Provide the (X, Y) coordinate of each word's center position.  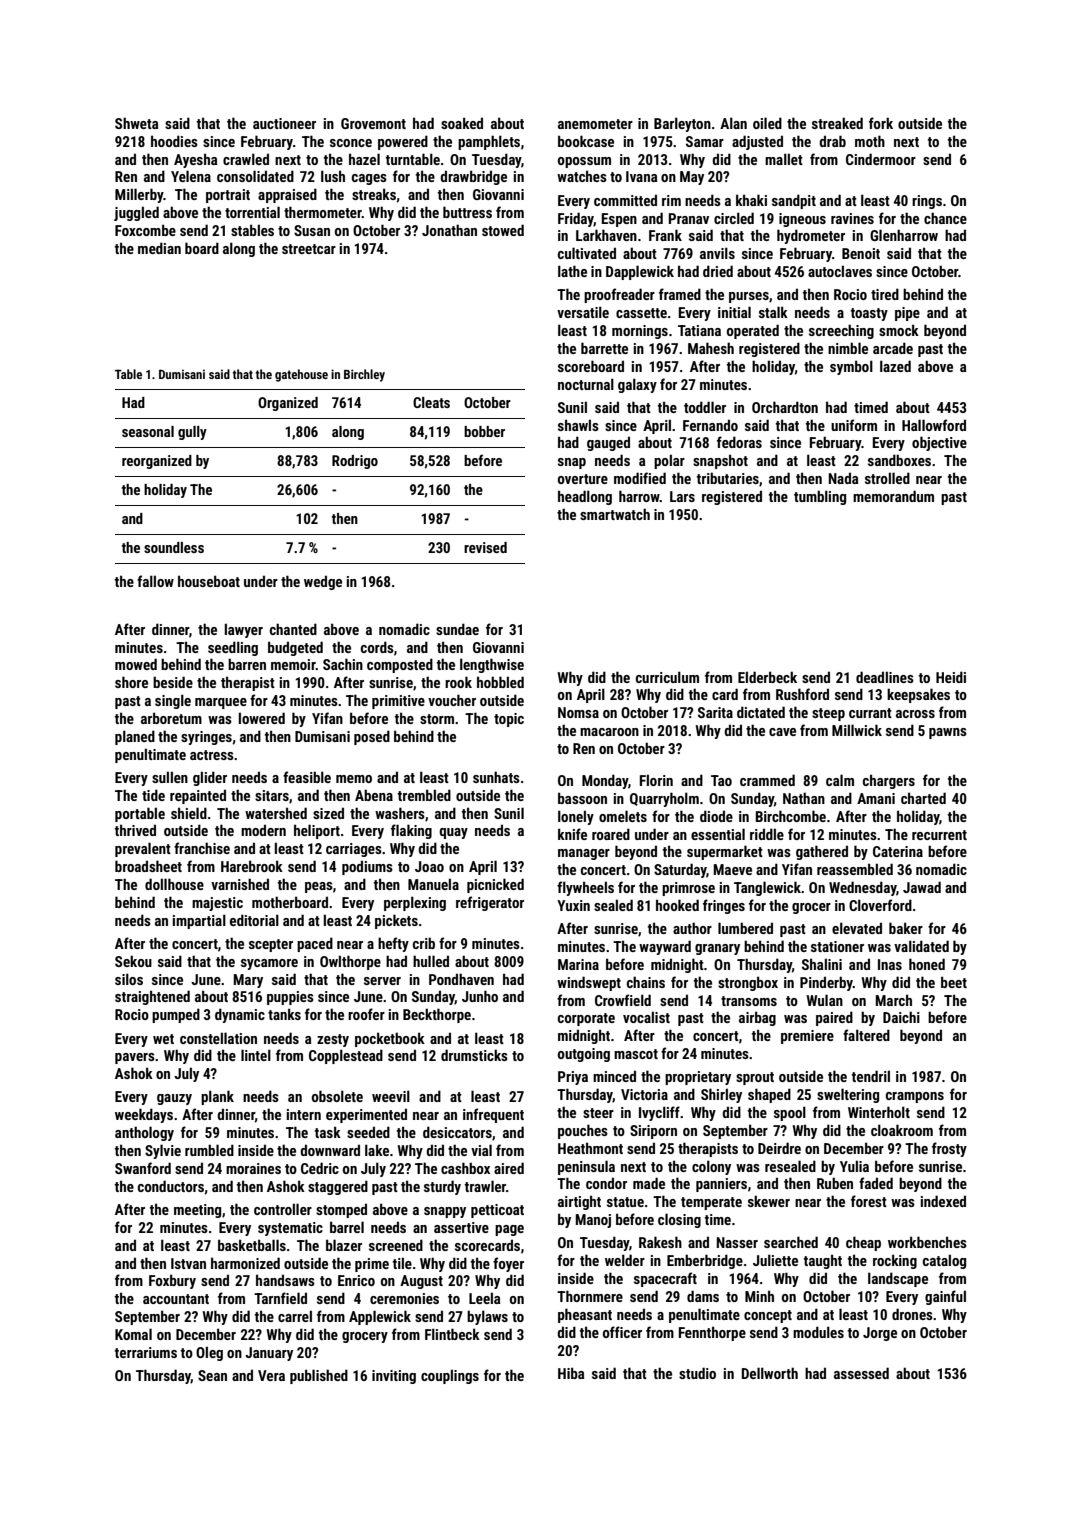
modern (263, 830)
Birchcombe (791, 816)
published (319, 1376)
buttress (467, 212)
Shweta (136, 123)
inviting (394, 1377)
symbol (851, 367)
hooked (677, 905)
